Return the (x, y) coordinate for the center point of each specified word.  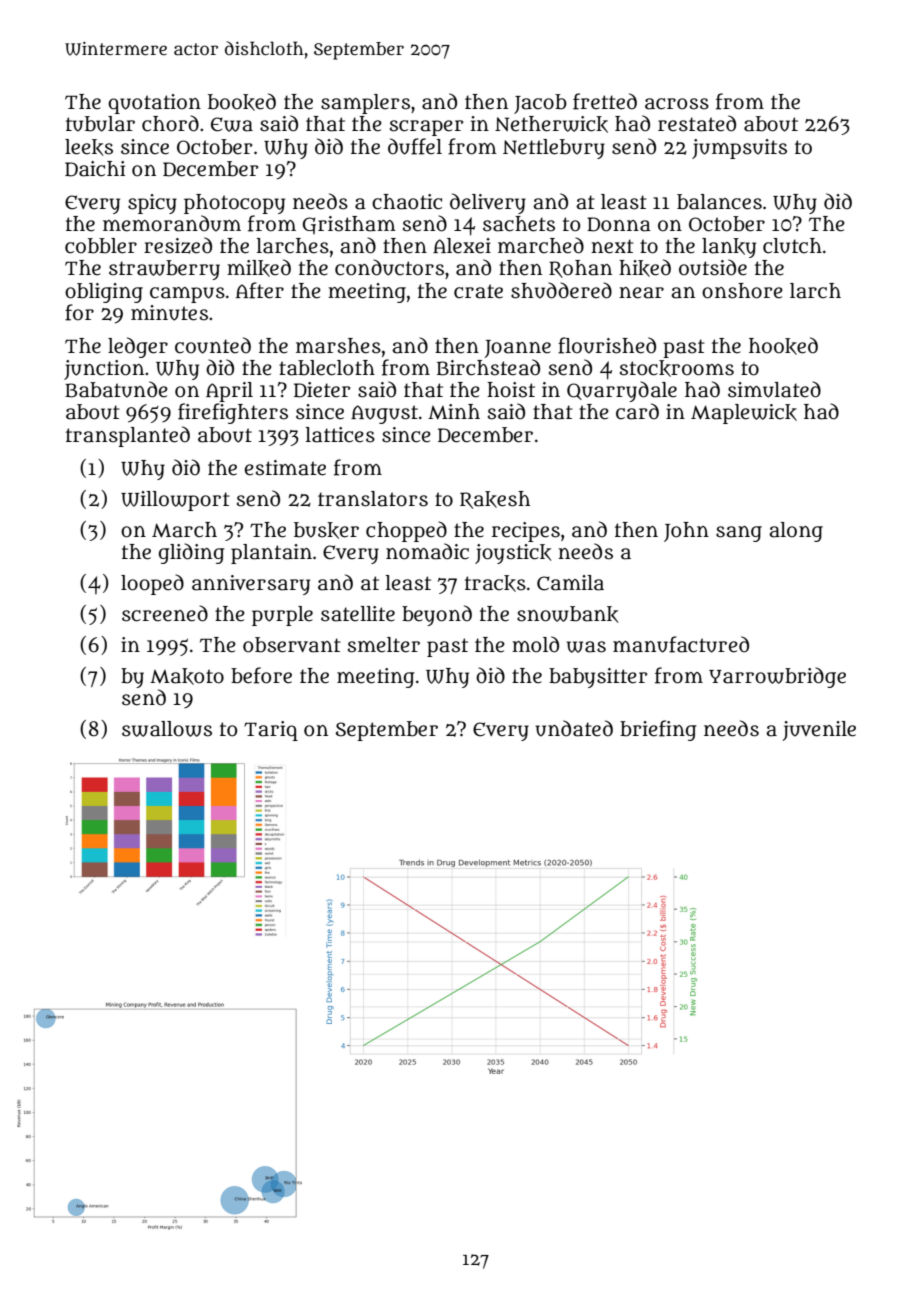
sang (739, 534)
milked (259, 268)
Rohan (580, 269)
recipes (526, 532)
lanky (729, 248)
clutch (792, 246)
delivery (488, 203)
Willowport (175, 501)
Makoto (187, 676)
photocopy (234, 204)
